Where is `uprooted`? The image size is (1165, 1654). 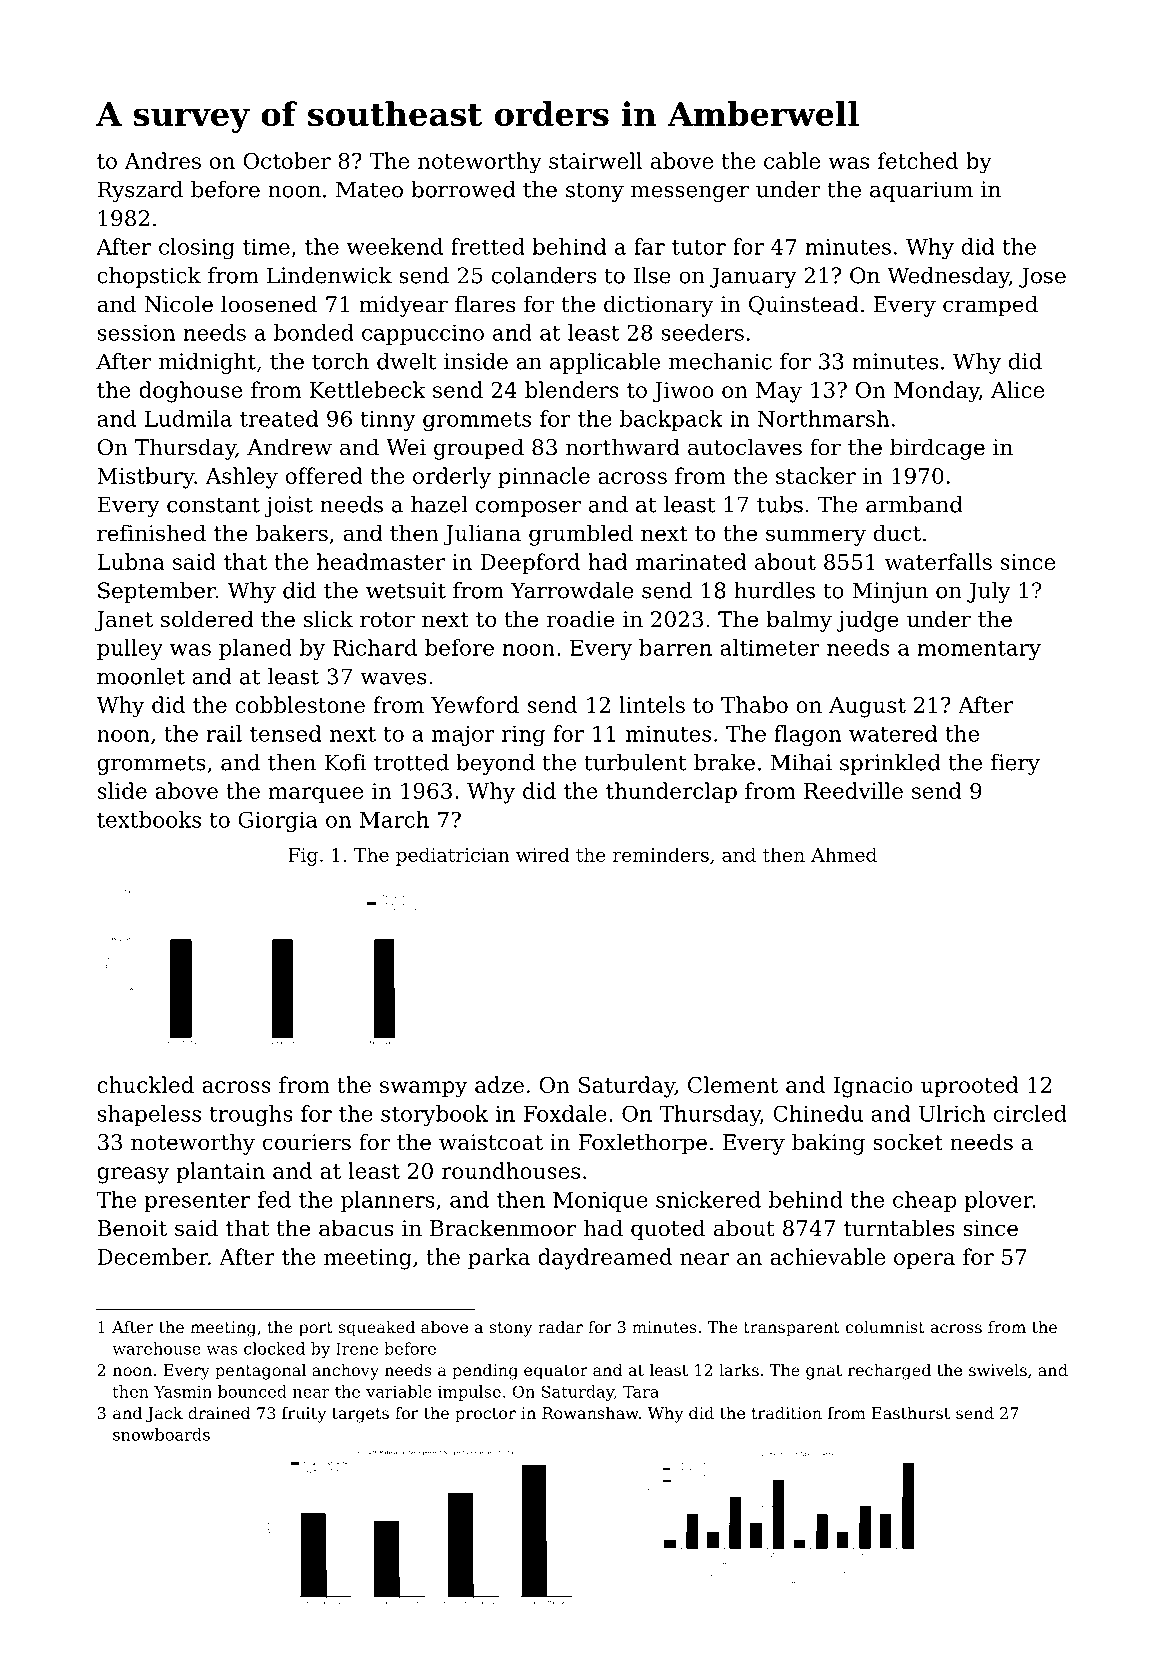 uprooted is located at coordinates (970, 1086).
